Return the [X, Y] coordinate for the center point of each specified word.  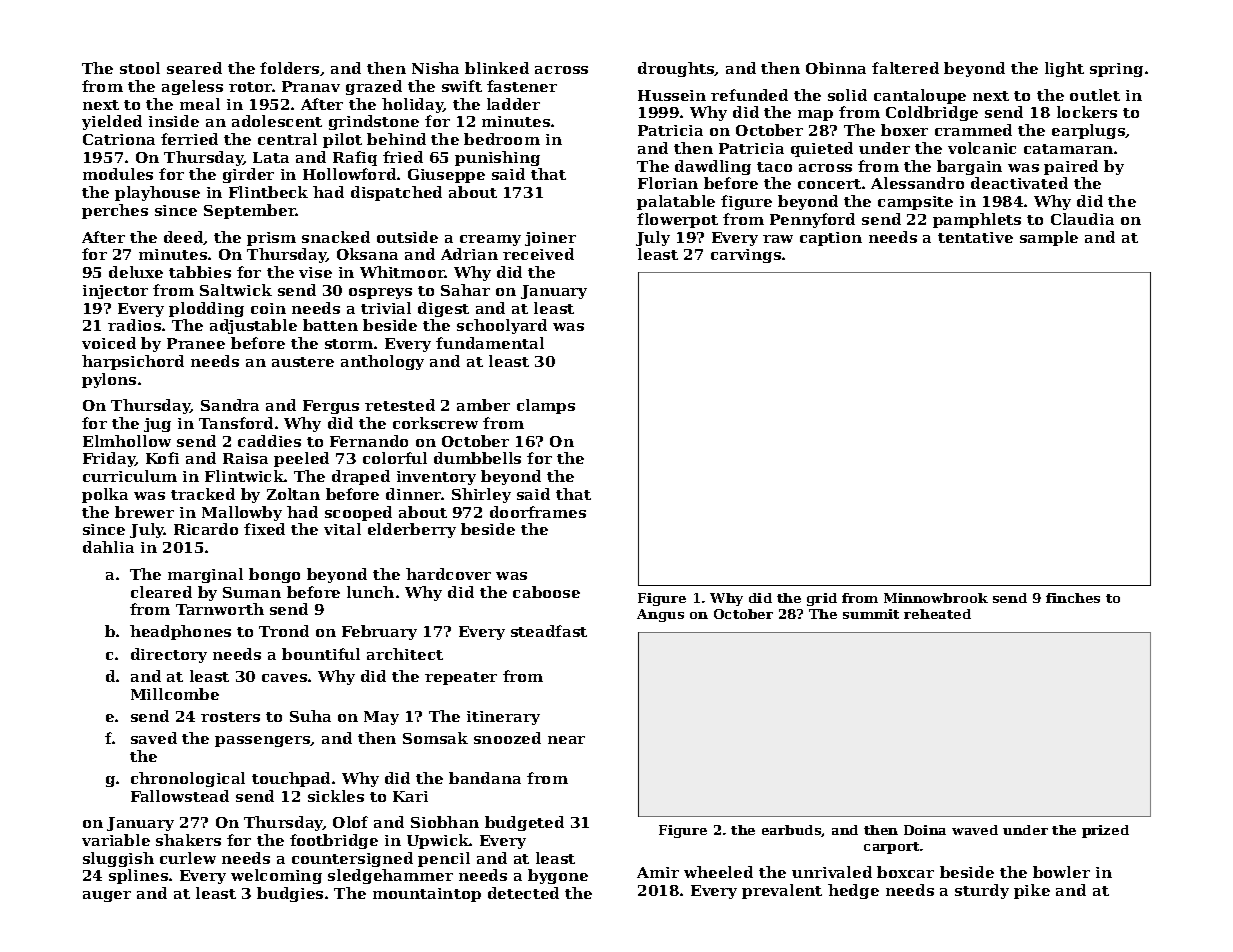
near [566, 740]
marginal [205, 575]
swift [462, 86]
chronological [188, 779]
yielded [112, 122]
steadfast [549, 631]
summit [871, 614]
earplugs [1089, 131]
